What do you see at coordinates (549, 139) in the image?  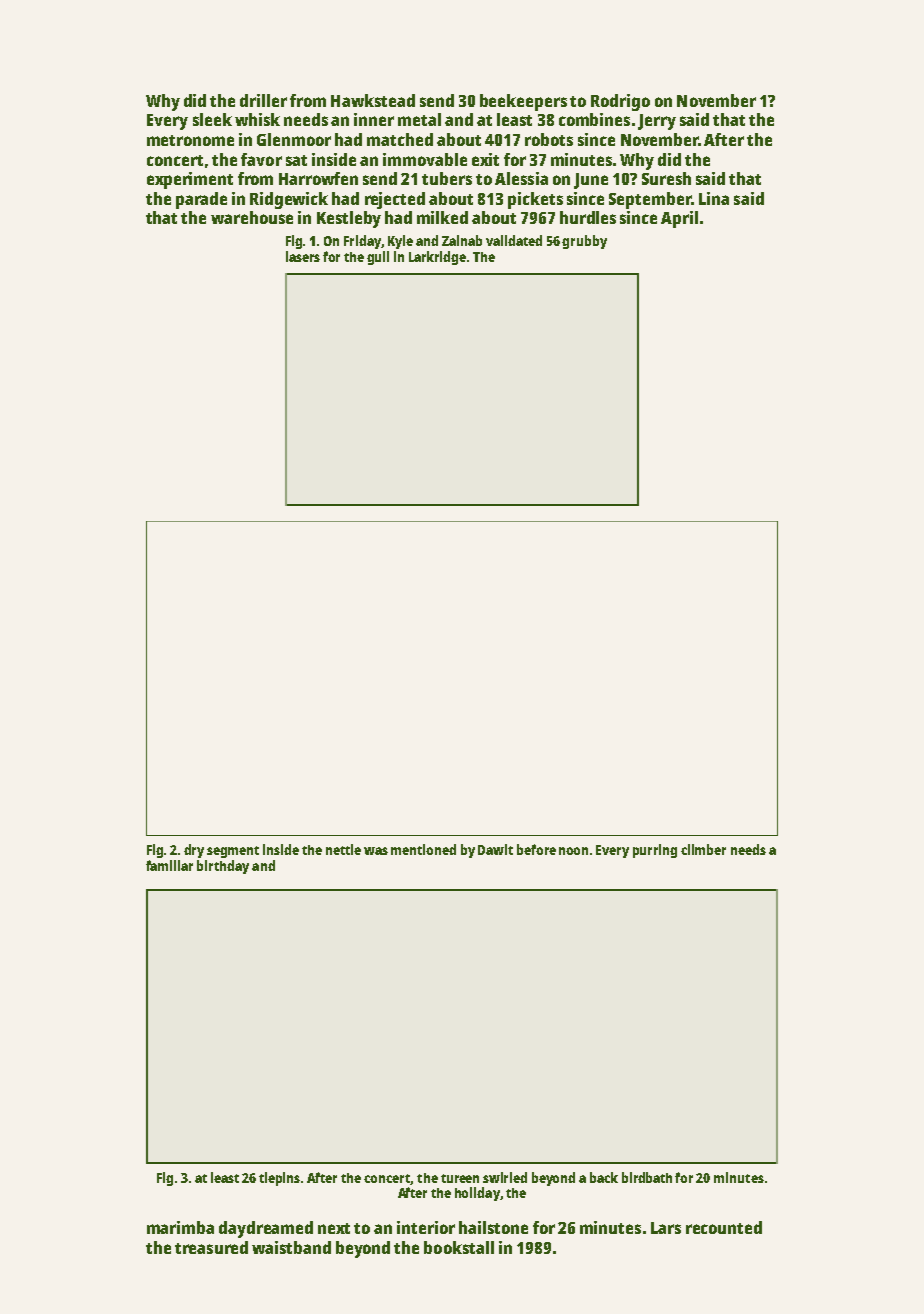 I see `robots` at bounding box center [549, 139].
